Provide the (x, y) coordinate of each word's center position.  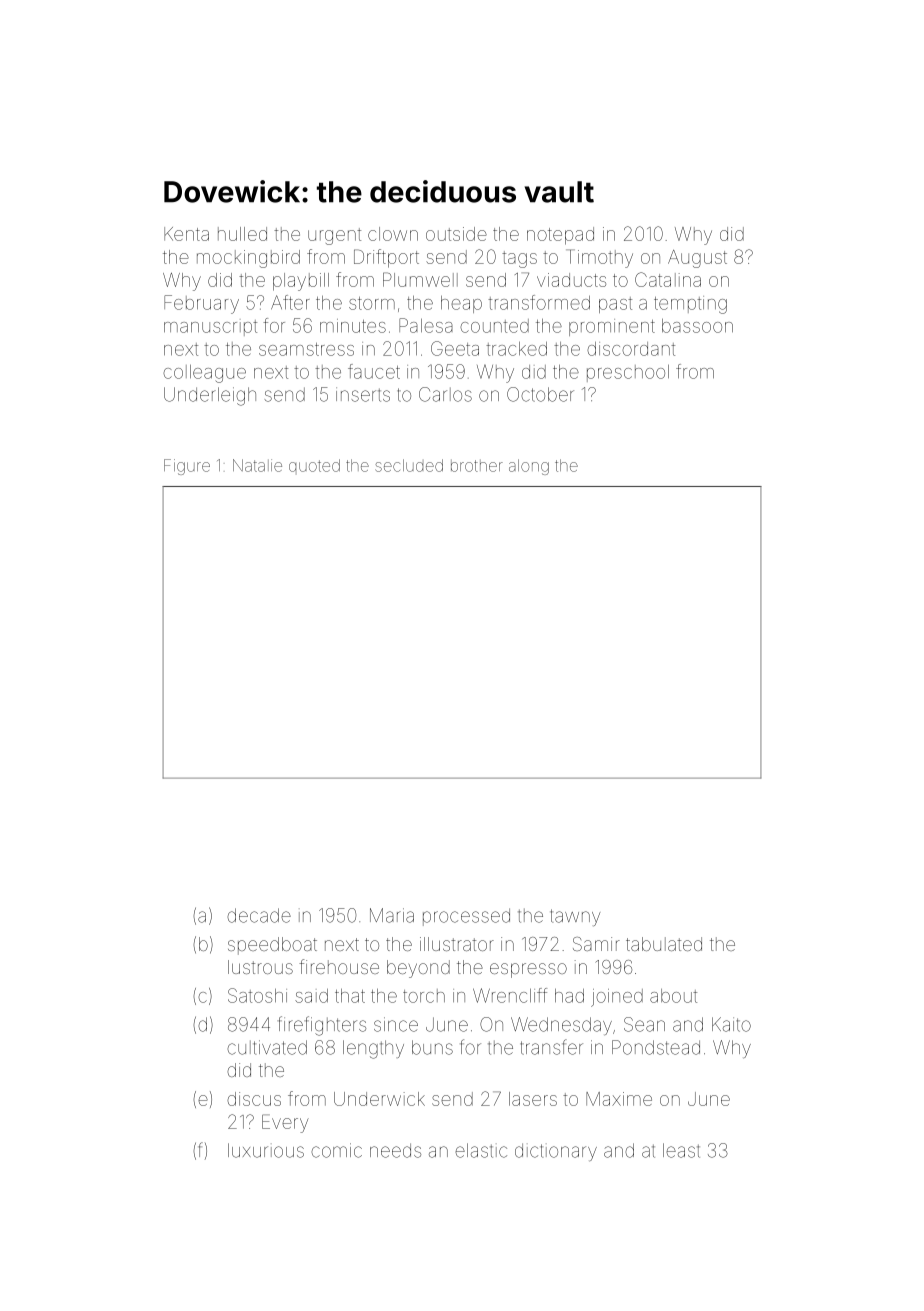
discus (254, 1099)
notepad (560, 236)
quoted (314, 465)
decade (259, 915)
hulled (242, 234)
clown (393, 234)
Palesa (426, 325)
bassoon (697, 326)
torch (424, 996)
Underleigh (210, 396)
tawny (575, 917)
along (529, 467)
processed (466, 917)
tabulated (664, 944)
